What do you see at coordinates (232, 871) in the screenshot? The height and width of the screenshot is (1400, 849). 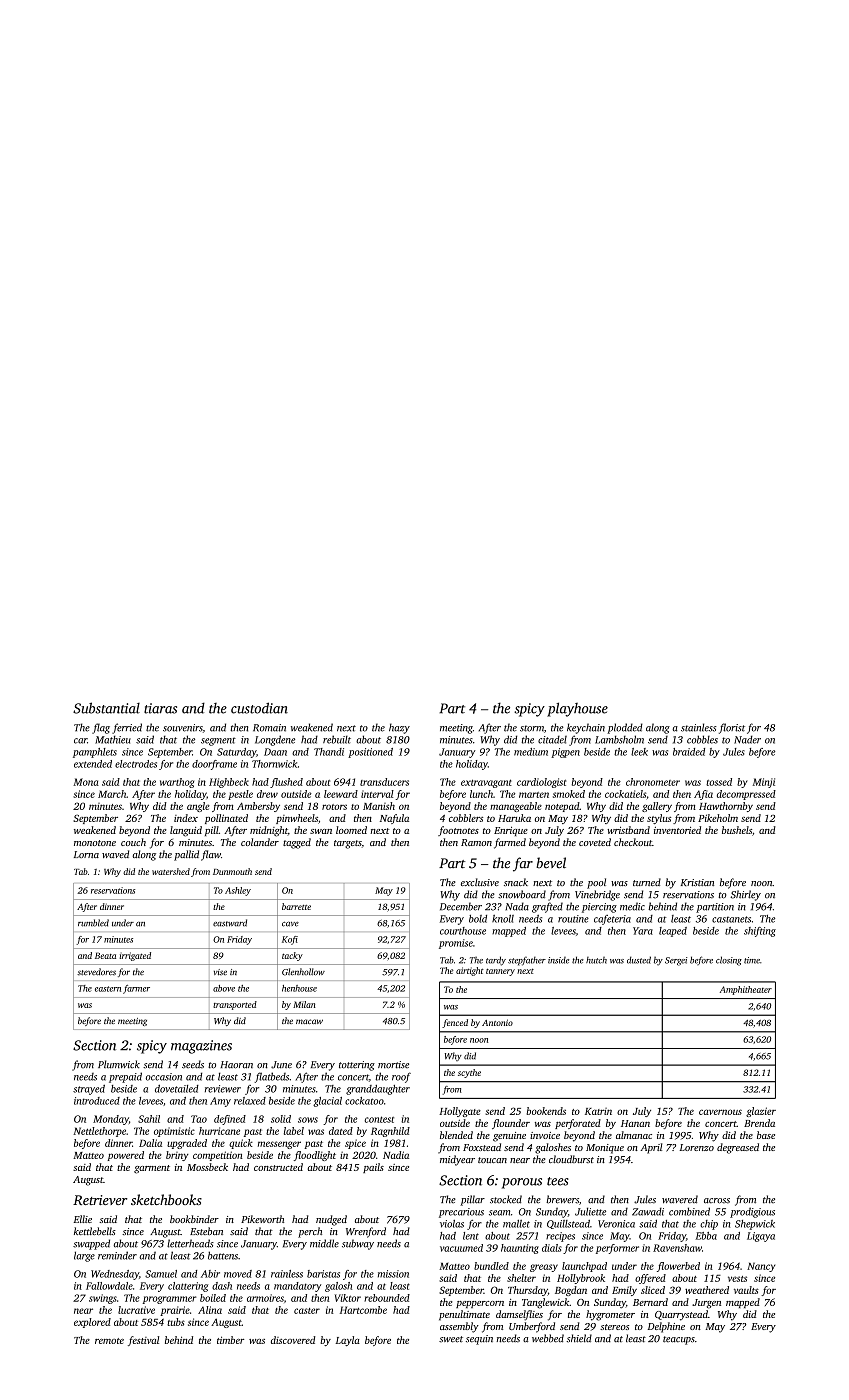 I see `Dunmouth` at bounding box center [232, 871].
